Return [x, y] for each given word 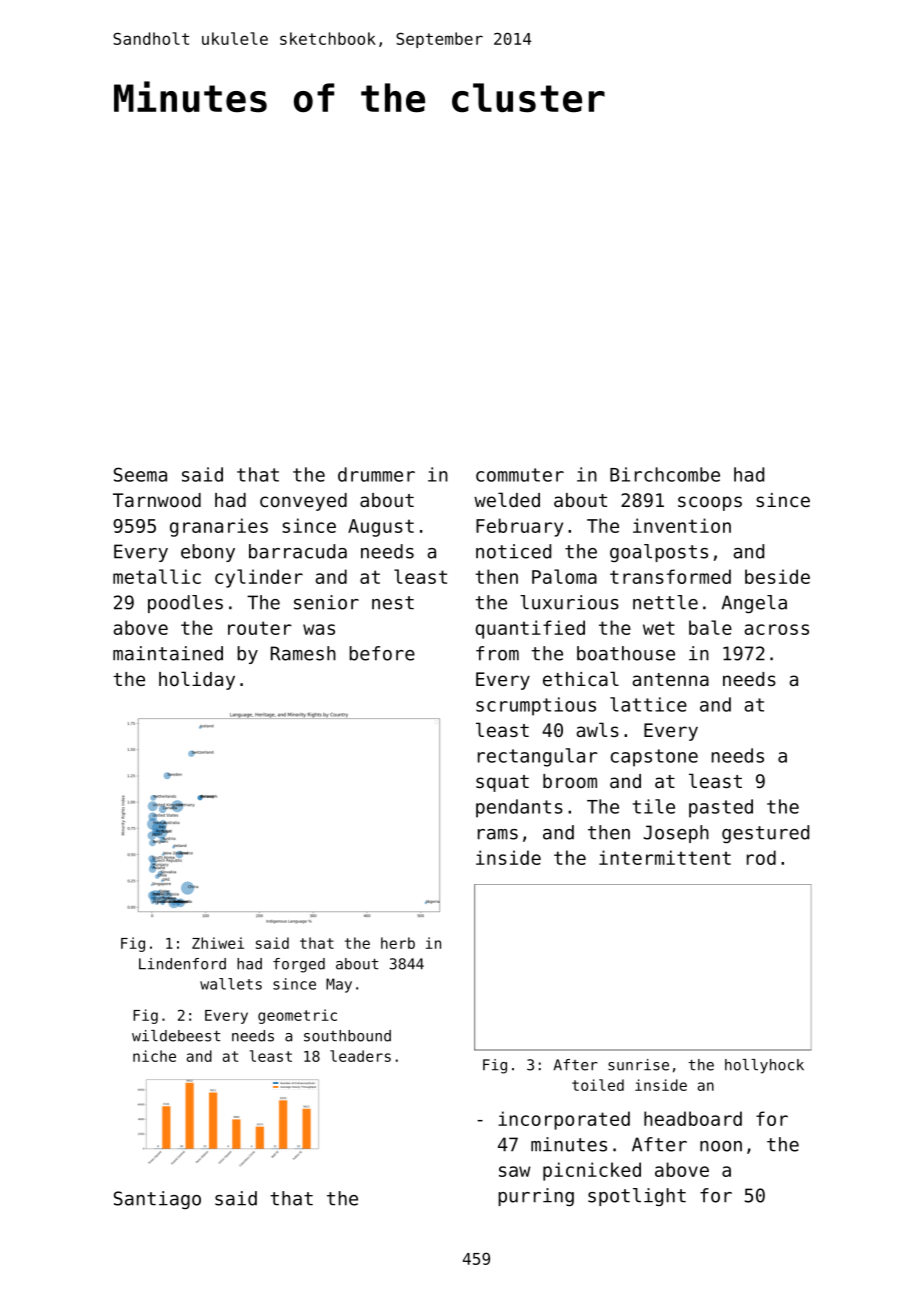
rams [498, 834]
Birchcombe [665, 474]
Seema [140, 474]
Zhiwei [218, 943]
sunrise [638, 1065]
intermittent [665, 857]
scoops [710, 503]
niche [154, 1056]
